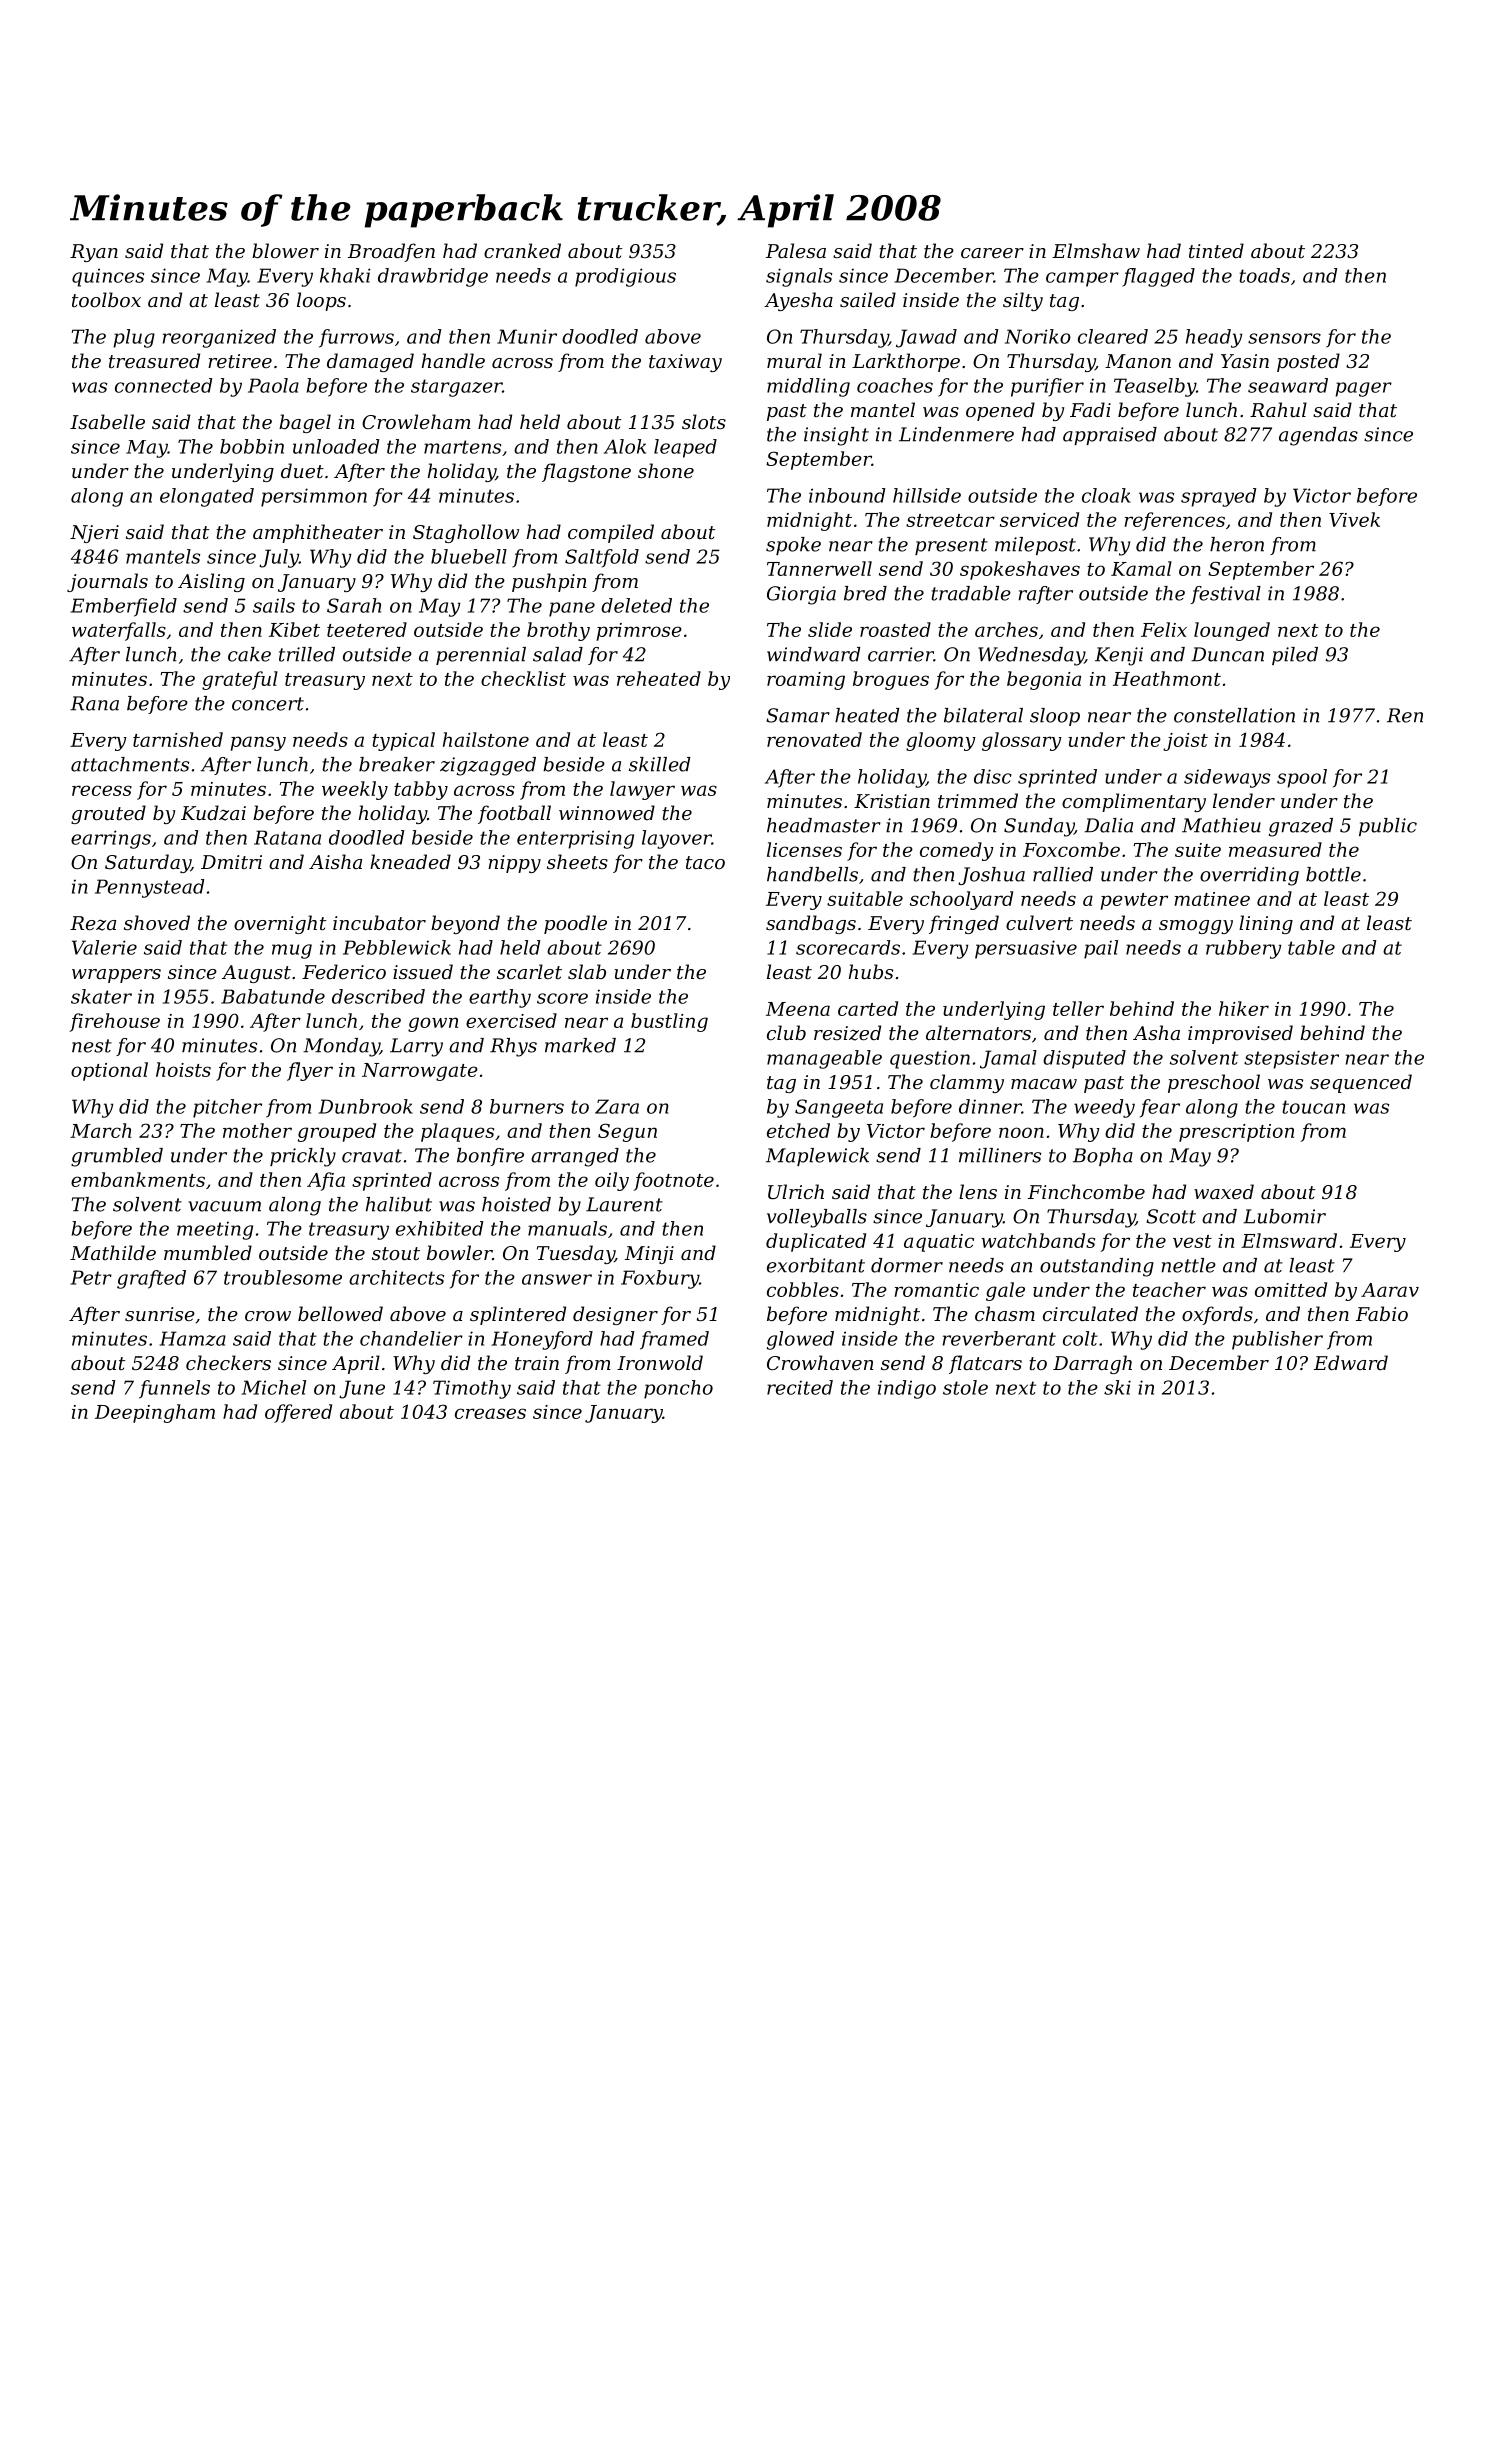  Describe the element at coordinates (1110, 436) in the screenshot. I see `appraised` at that location.
